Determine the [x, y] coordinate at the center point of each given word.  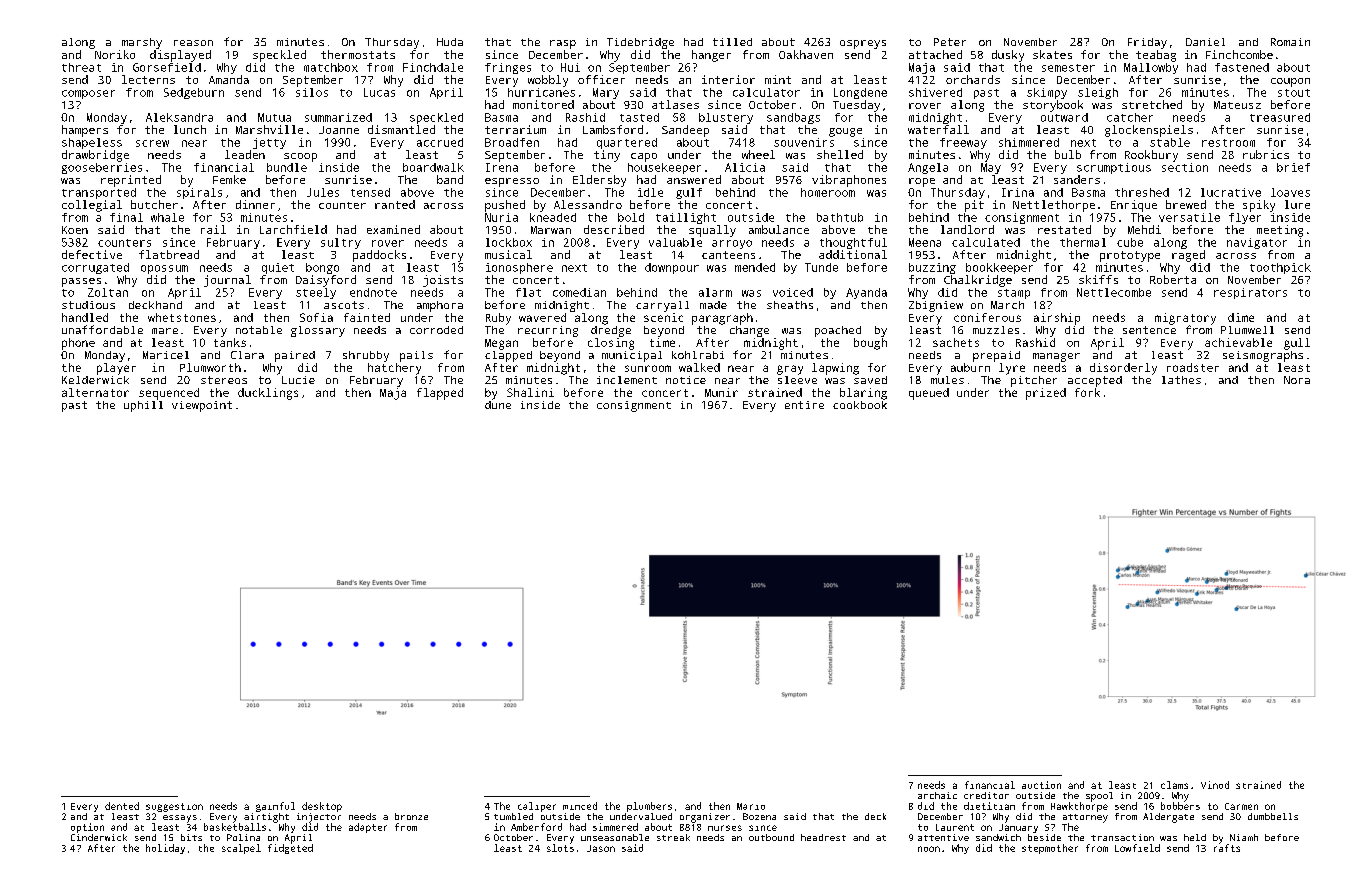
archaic [937, 795]
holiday [165, 849]
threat [81, 67]
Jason [601, 848]
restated [1064, 229]
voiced [793, 292]
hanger [711, 56]
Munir [721, 392]
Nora [1297, 380]
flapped [440, 394]
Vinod [1215, 785]
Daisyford [326, 281]
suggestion [174, 807]
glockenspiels [1149, 131]
